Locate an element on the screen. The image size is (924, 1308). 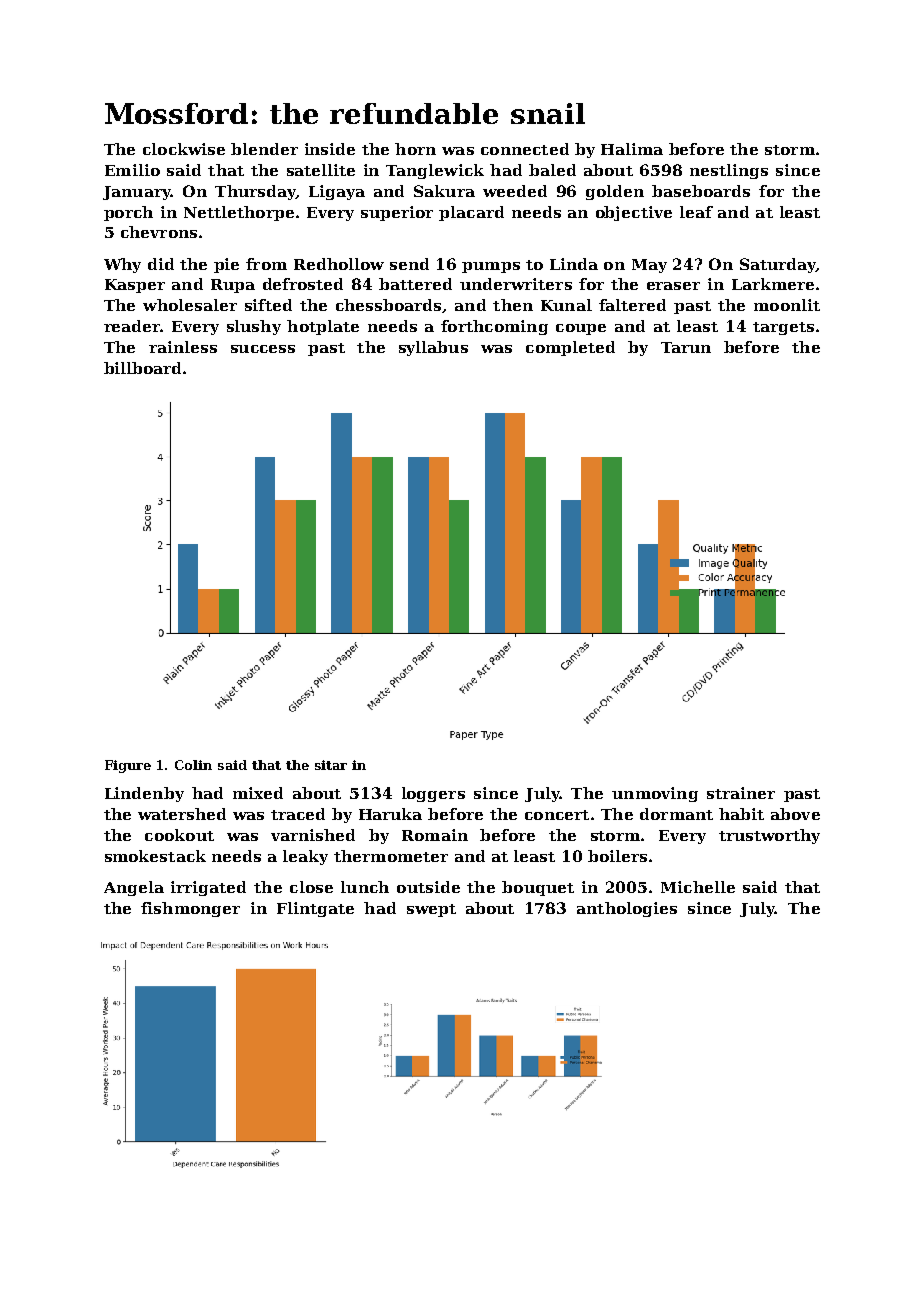
above is located at coordinates (795, 814).
